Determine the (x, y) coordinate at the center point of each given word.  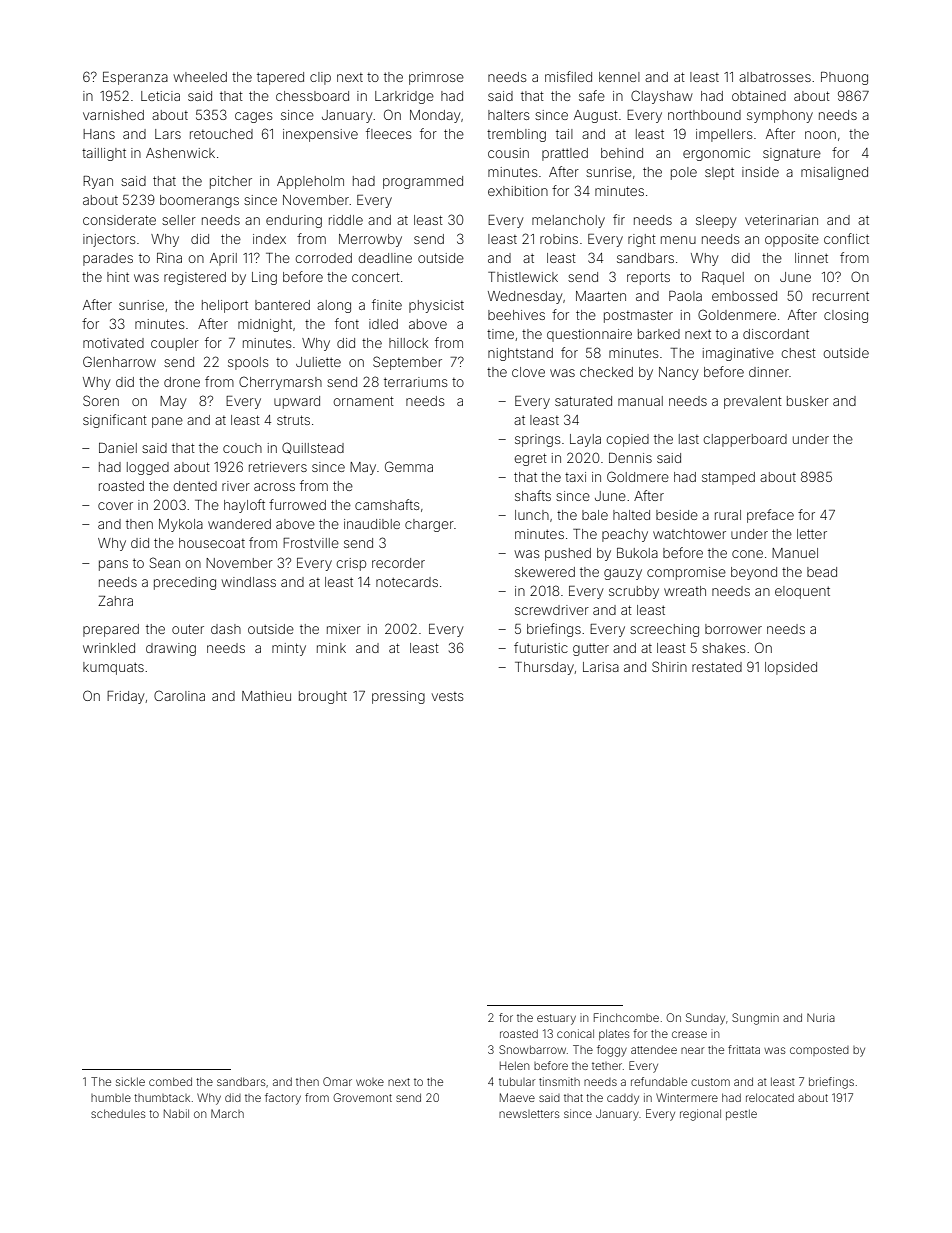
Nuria (821, 1017)
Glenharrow (119, 361)
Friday (125, 697)
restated (717, 667)
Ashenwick (180, 153)
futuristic (541, 647)
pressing (398, 697)
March (227, 1113)
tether (607, 1066)
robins (559, 239)
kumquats (113, 668)
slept (719, 173)
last (689, 439)
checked (606, 372)
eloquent (802, 592)
